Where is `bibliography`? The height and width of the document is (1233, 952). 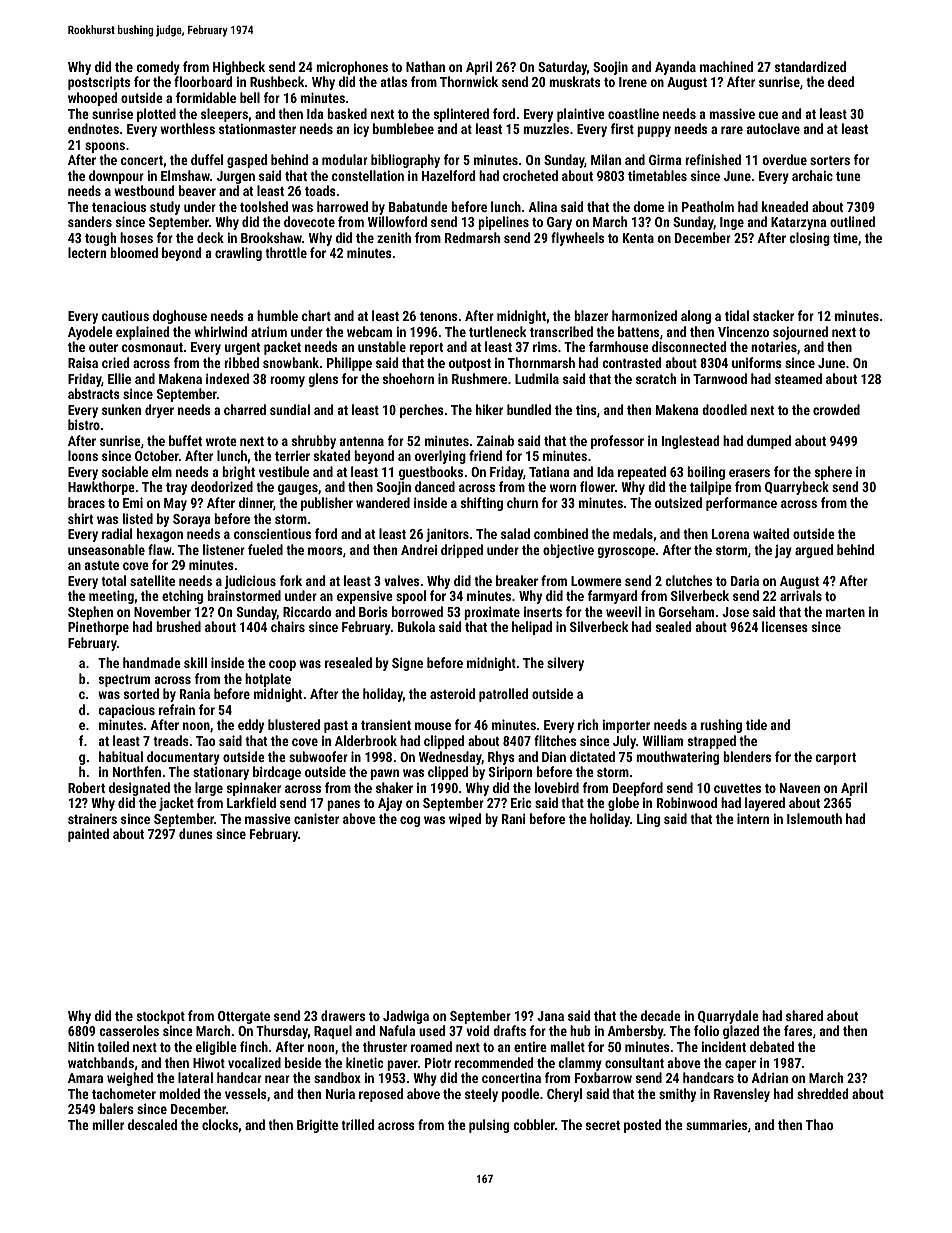
bibliography is located at coordinates (405, 161).
